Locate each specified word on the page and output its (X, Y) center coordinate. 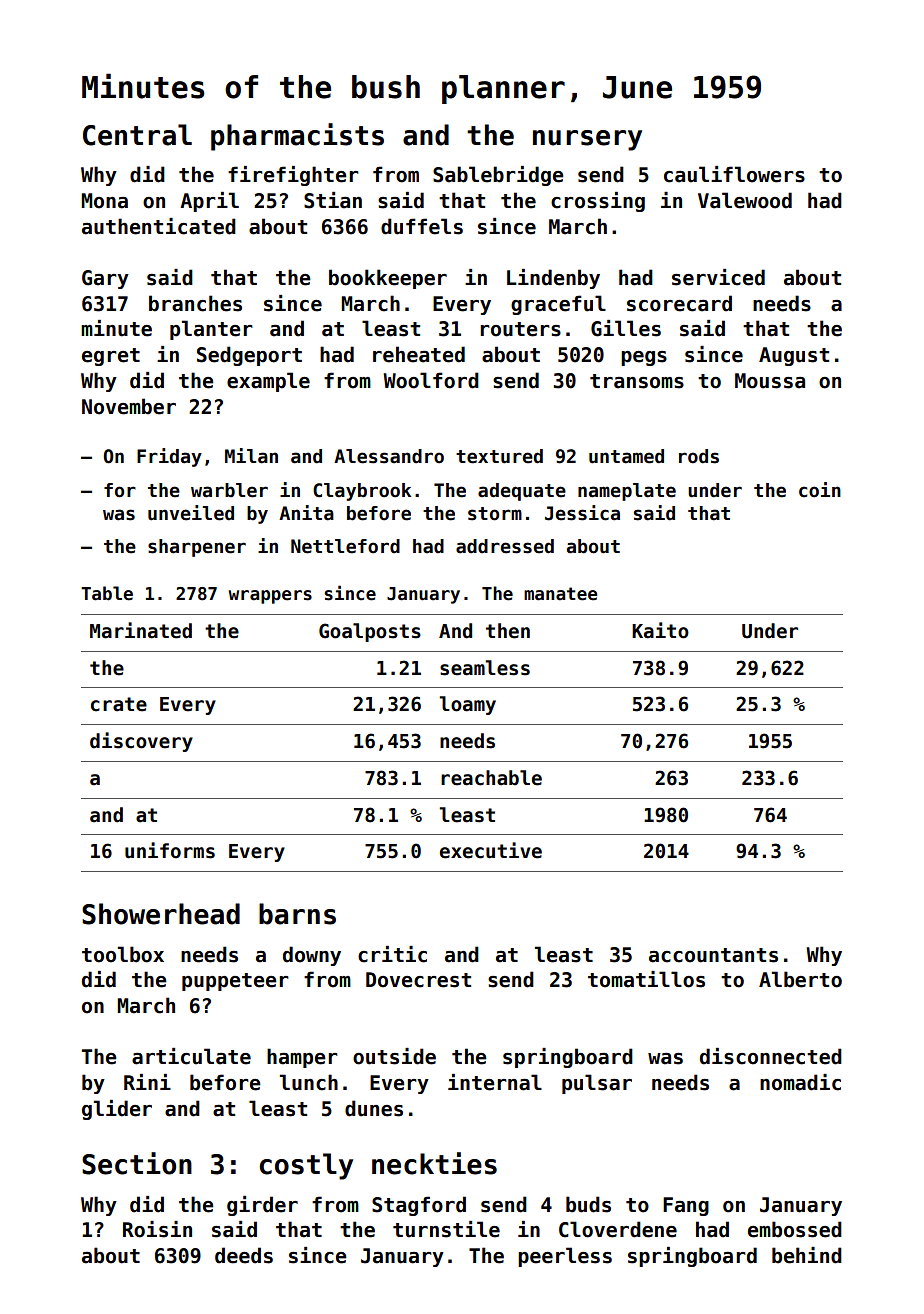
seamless (485, 668)
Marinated (141, 630)
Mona (105, 201)
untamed (626, 456)
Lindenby (553, 279)
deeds (244, 1255)
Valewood (745, 200)
